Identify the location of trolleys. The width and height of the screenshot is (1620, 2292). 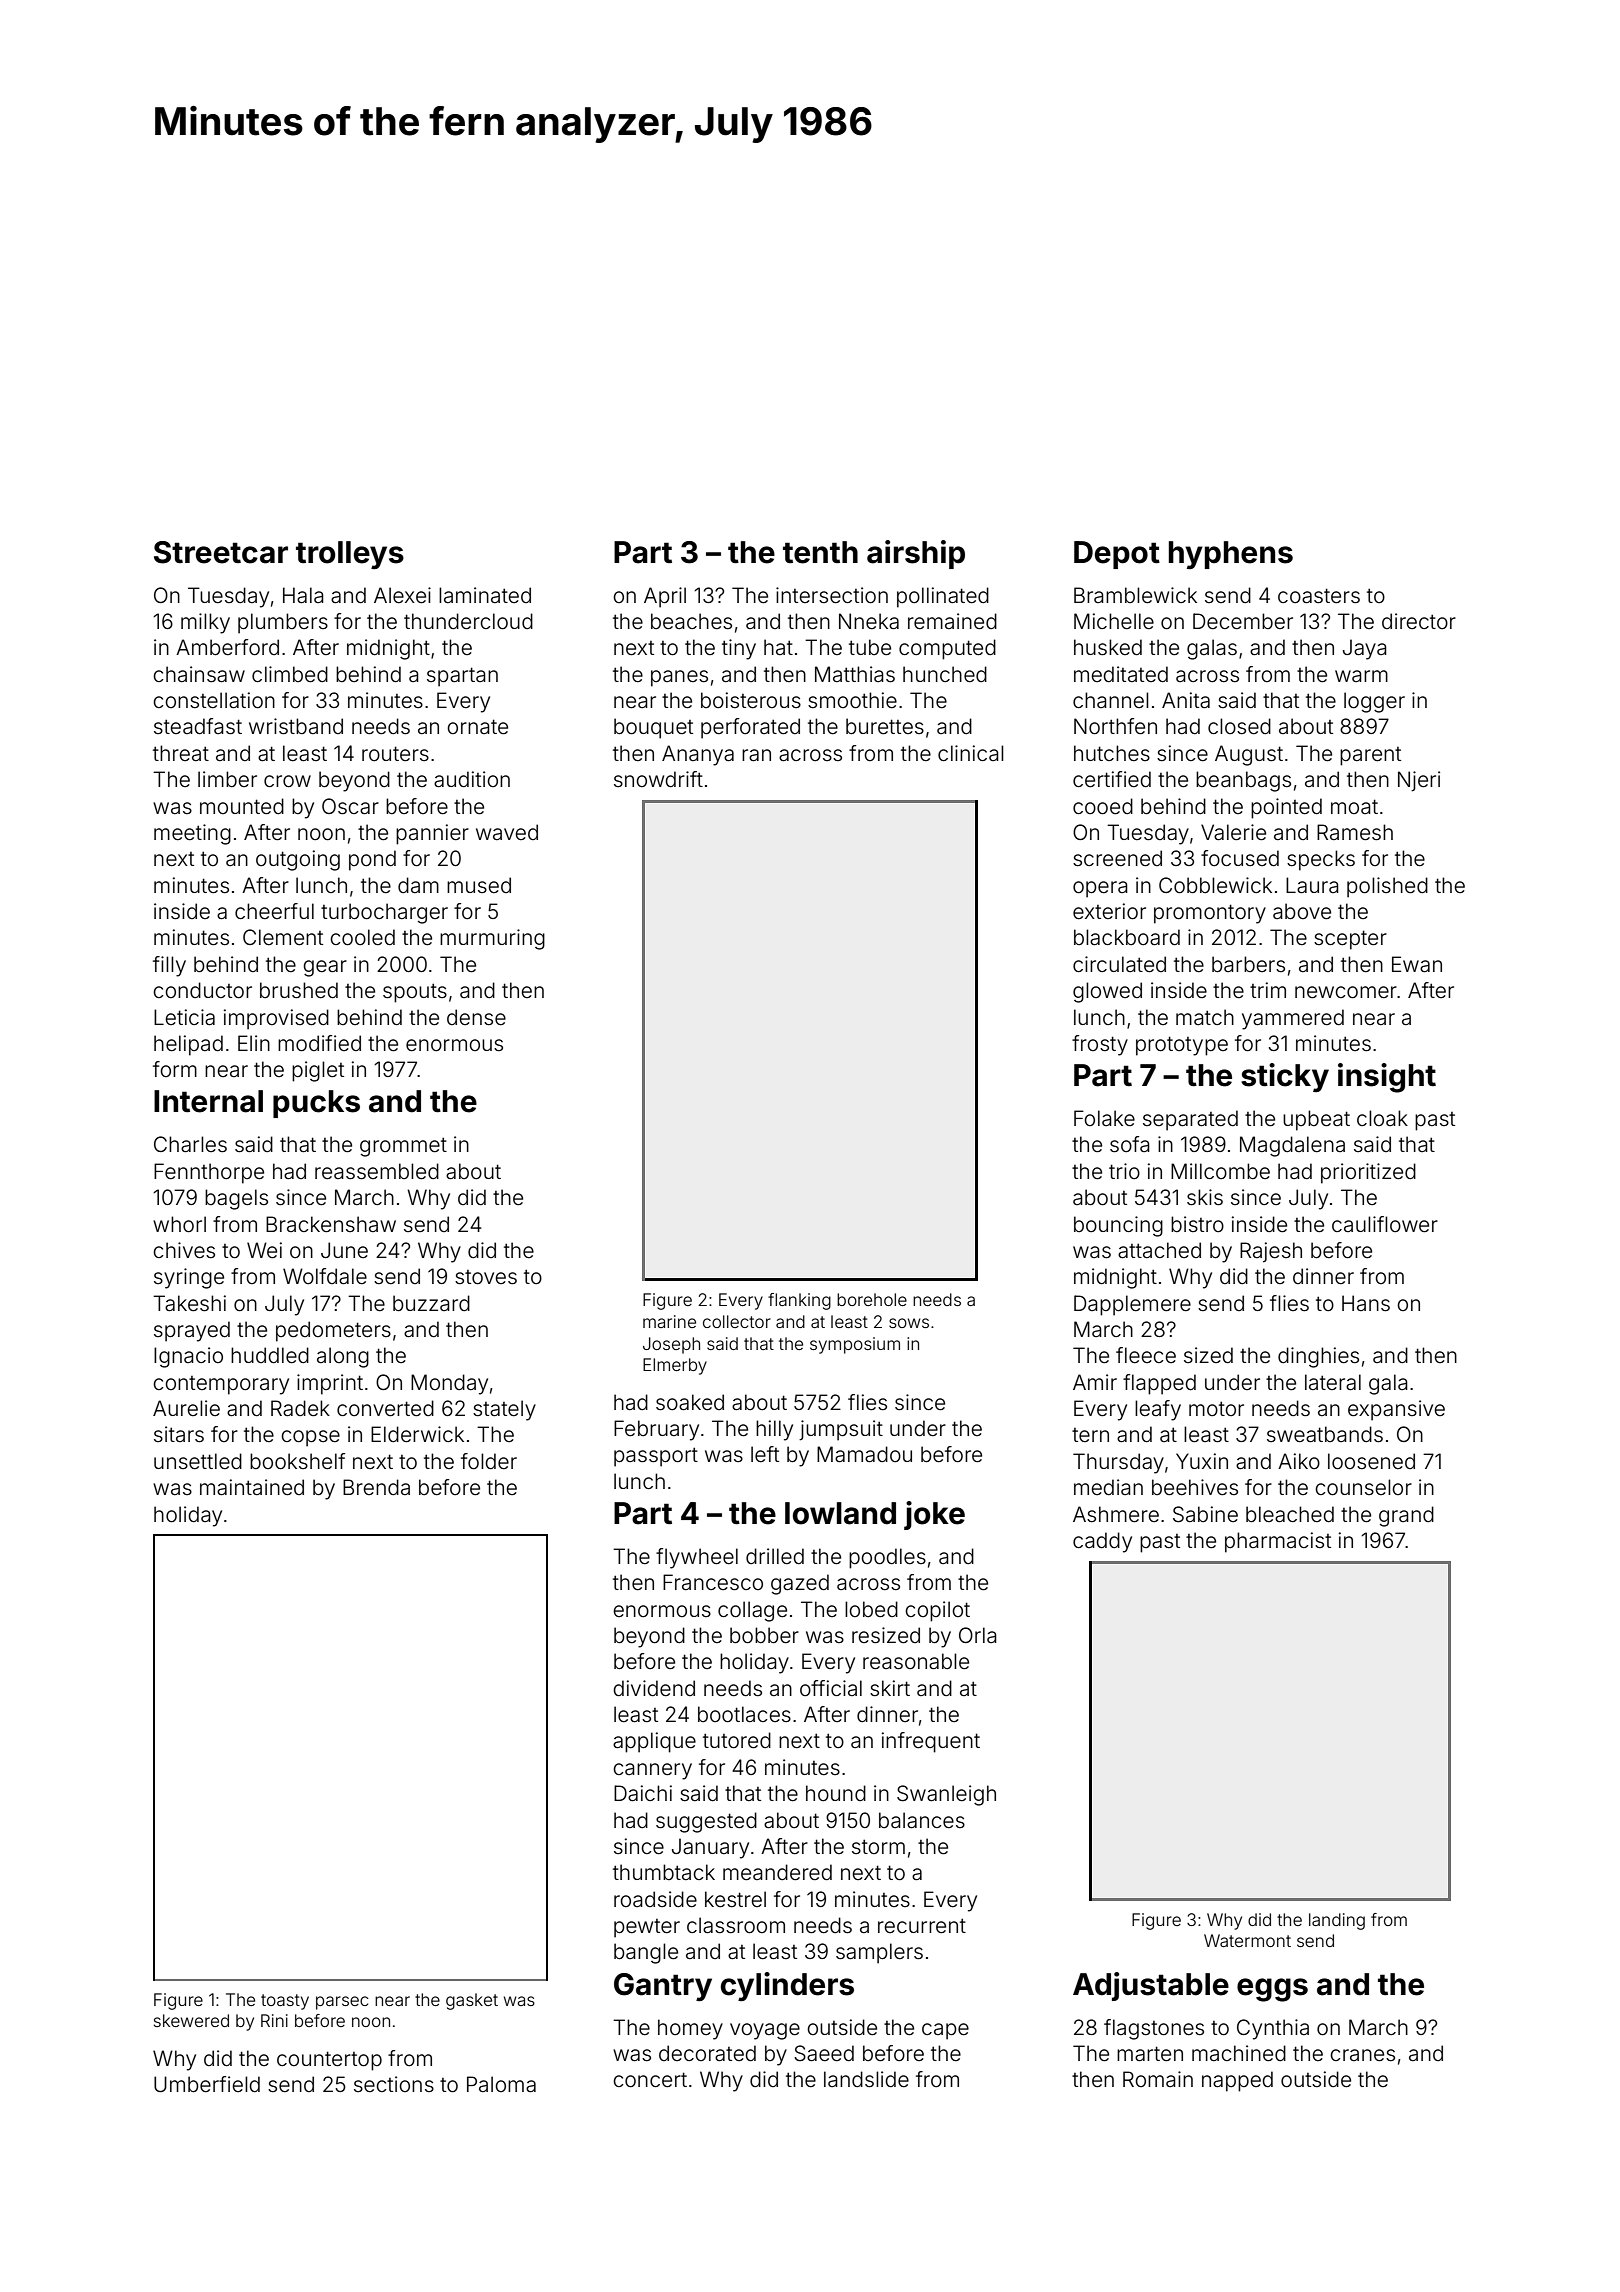
(350, 555).
